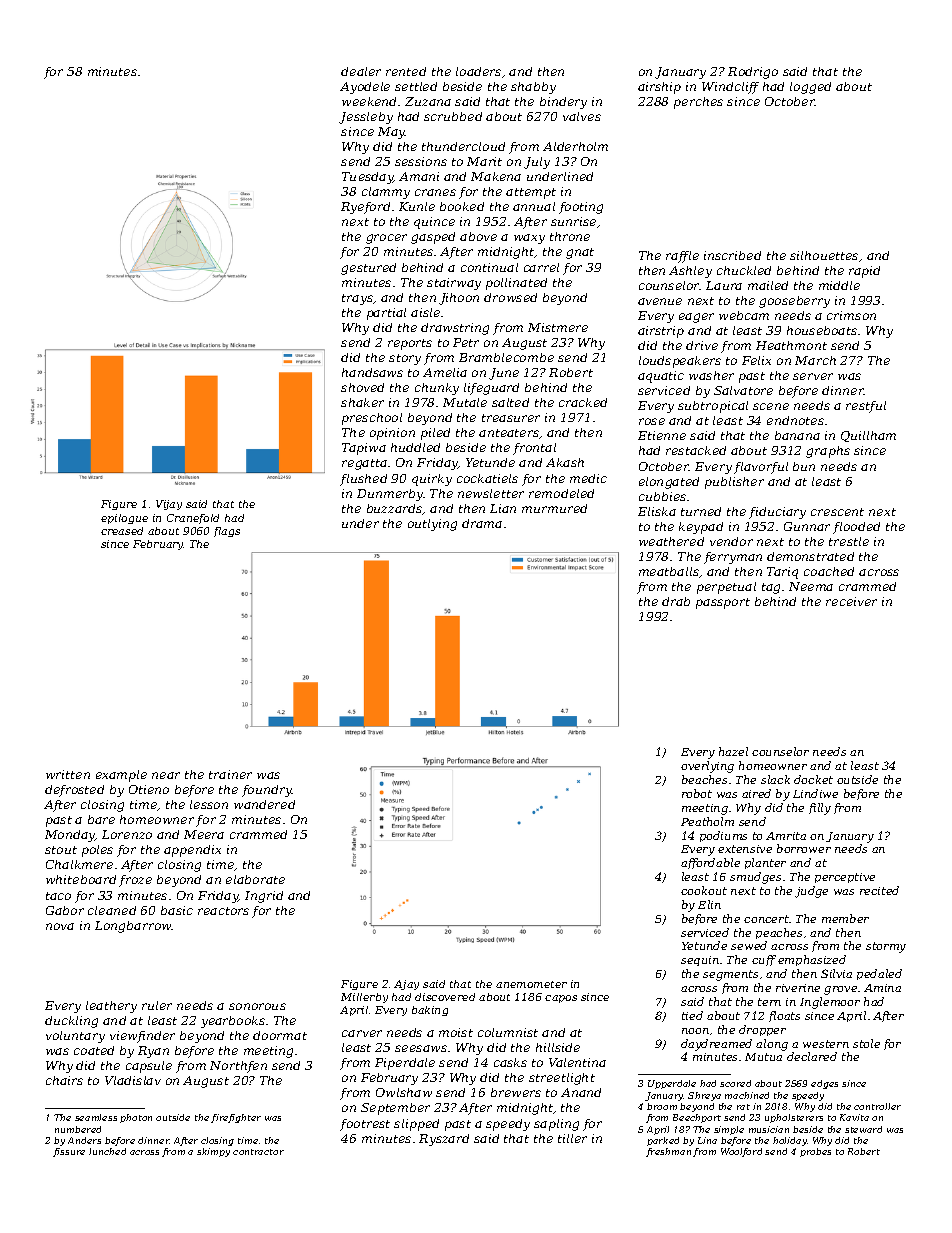 This screenshot has width=952, height=1233. What do you see at coordinates (238, 1067) in the screenshot?
I see `Northfen` at bounding box center [238, 1067].
